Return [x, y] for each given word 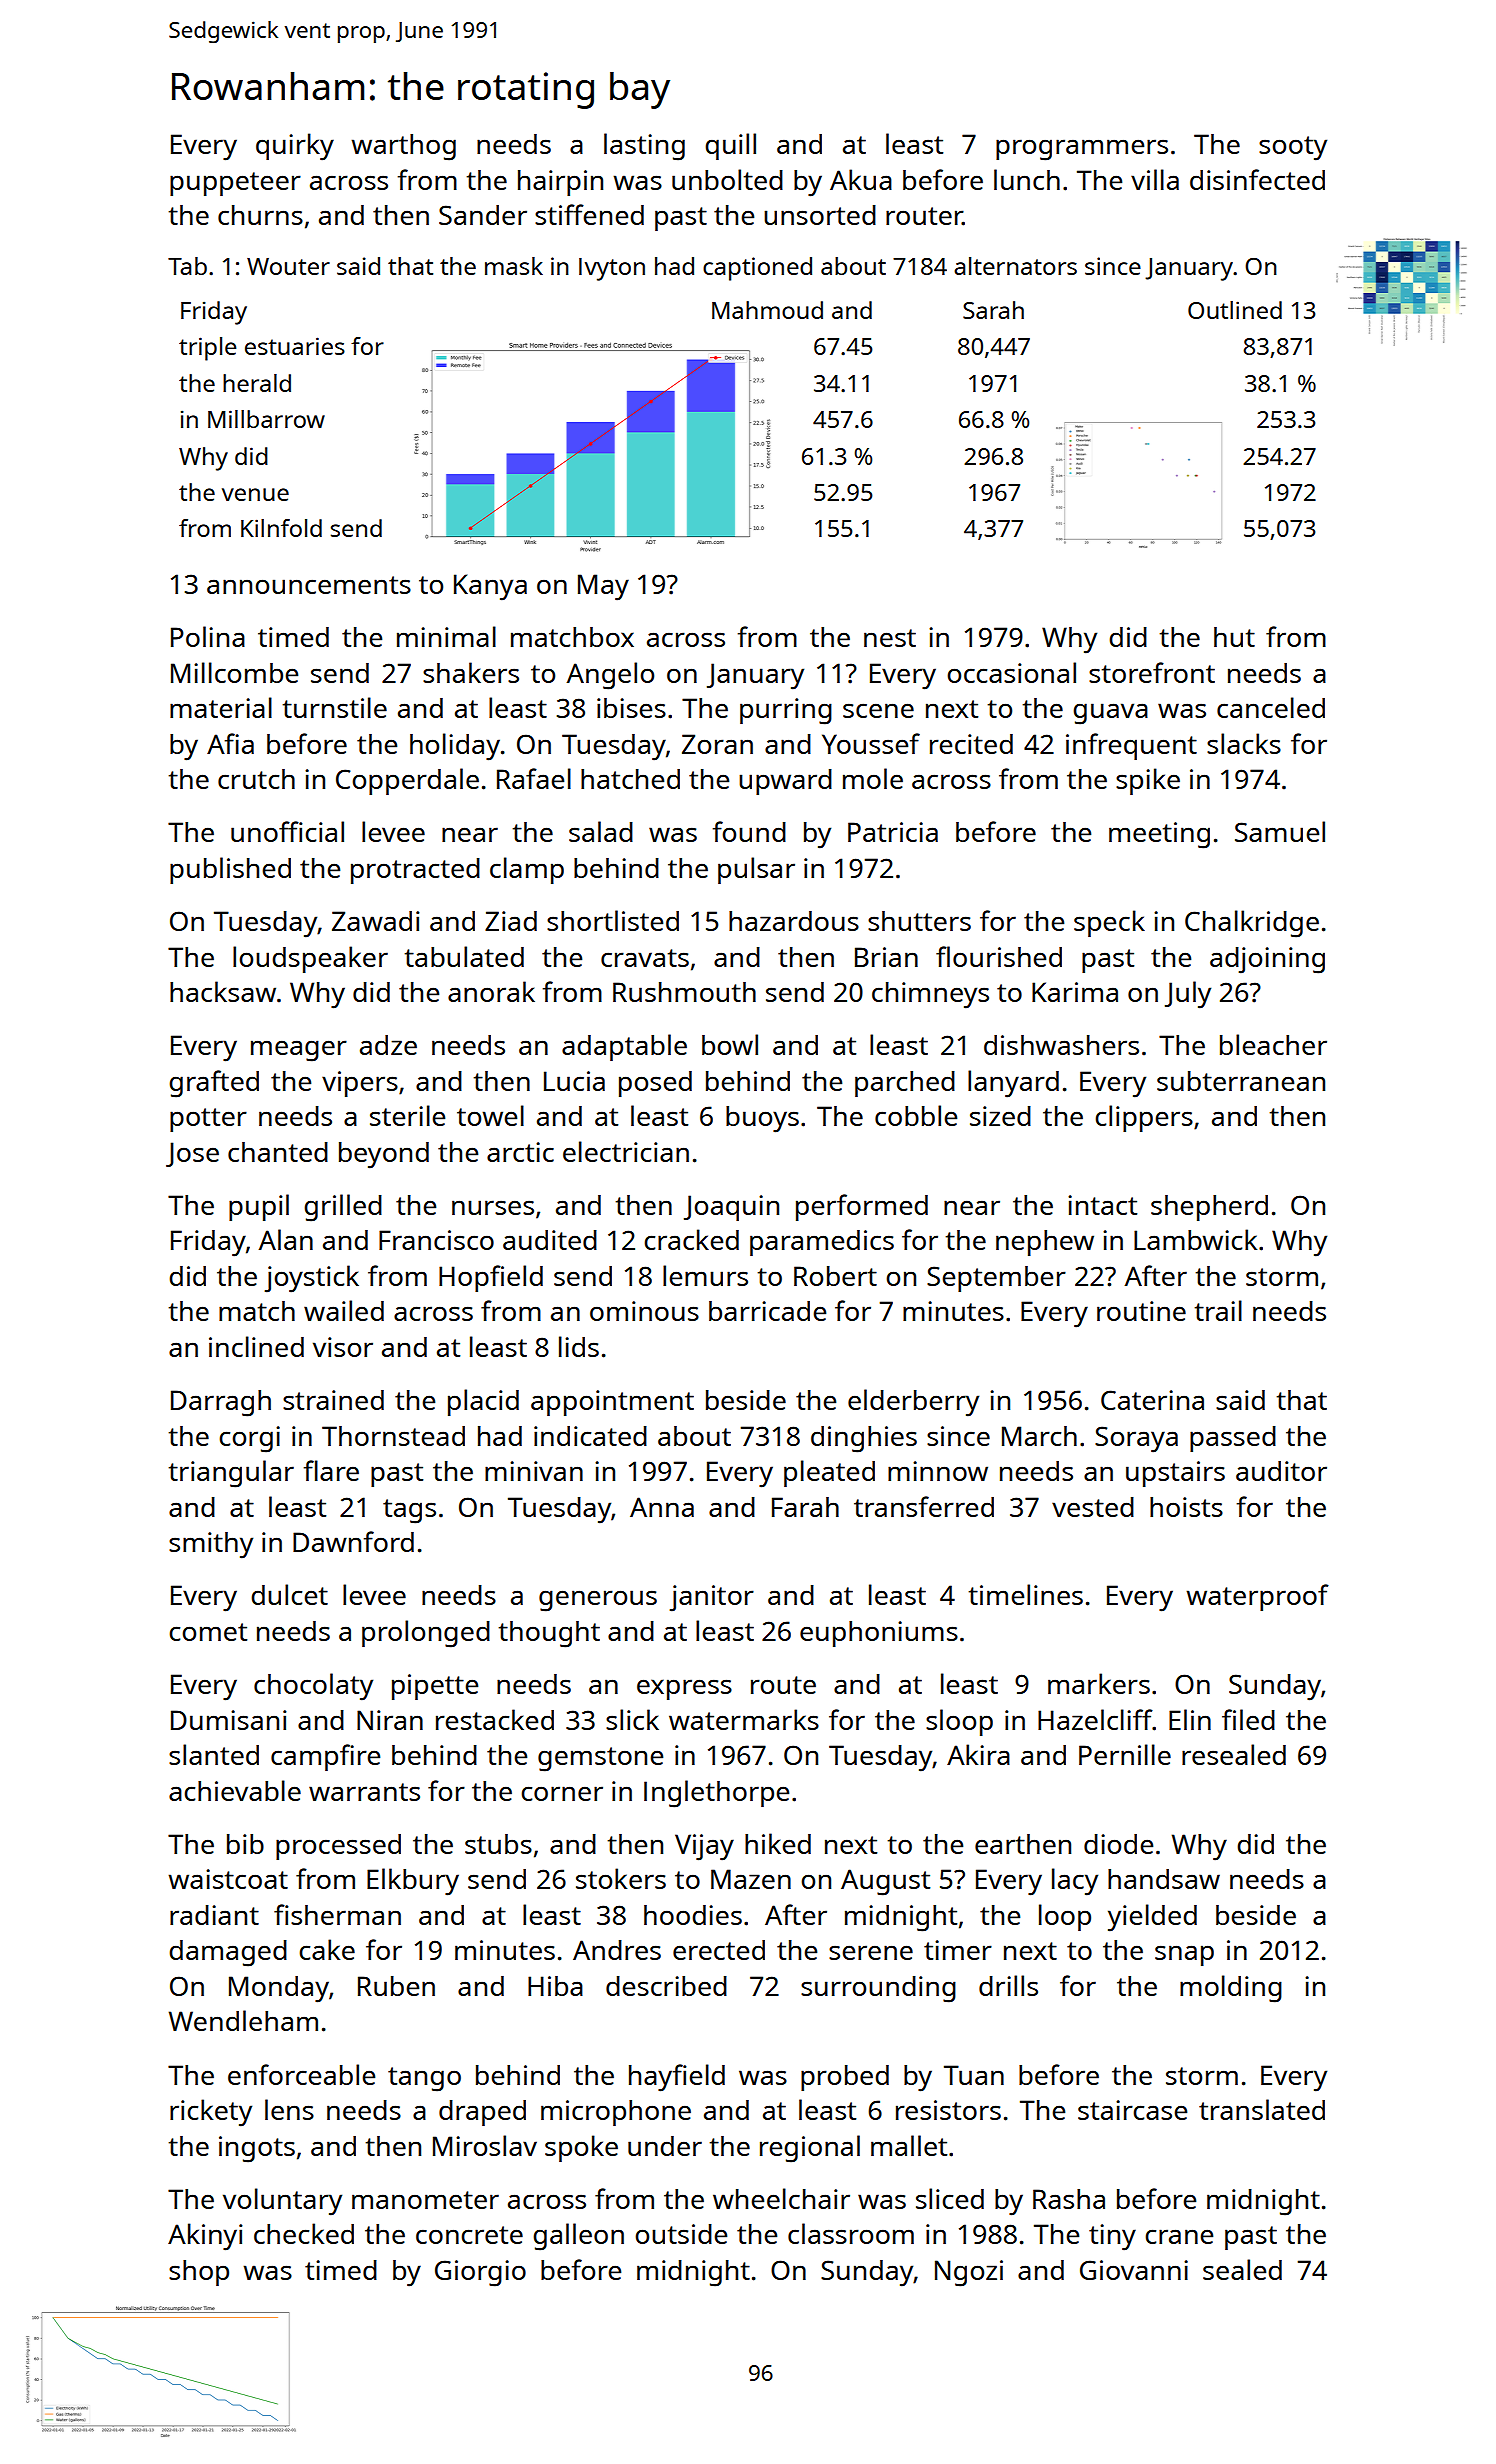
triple [207, 349]
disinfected [1257, 179]
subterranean [1241, 1081]
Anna [662, 1507]
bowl [730, 1044]
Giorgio [480, 2273]
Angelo [610, 676]
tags [409, 1511]
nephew [1045, 1243]
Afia [230, 743]
